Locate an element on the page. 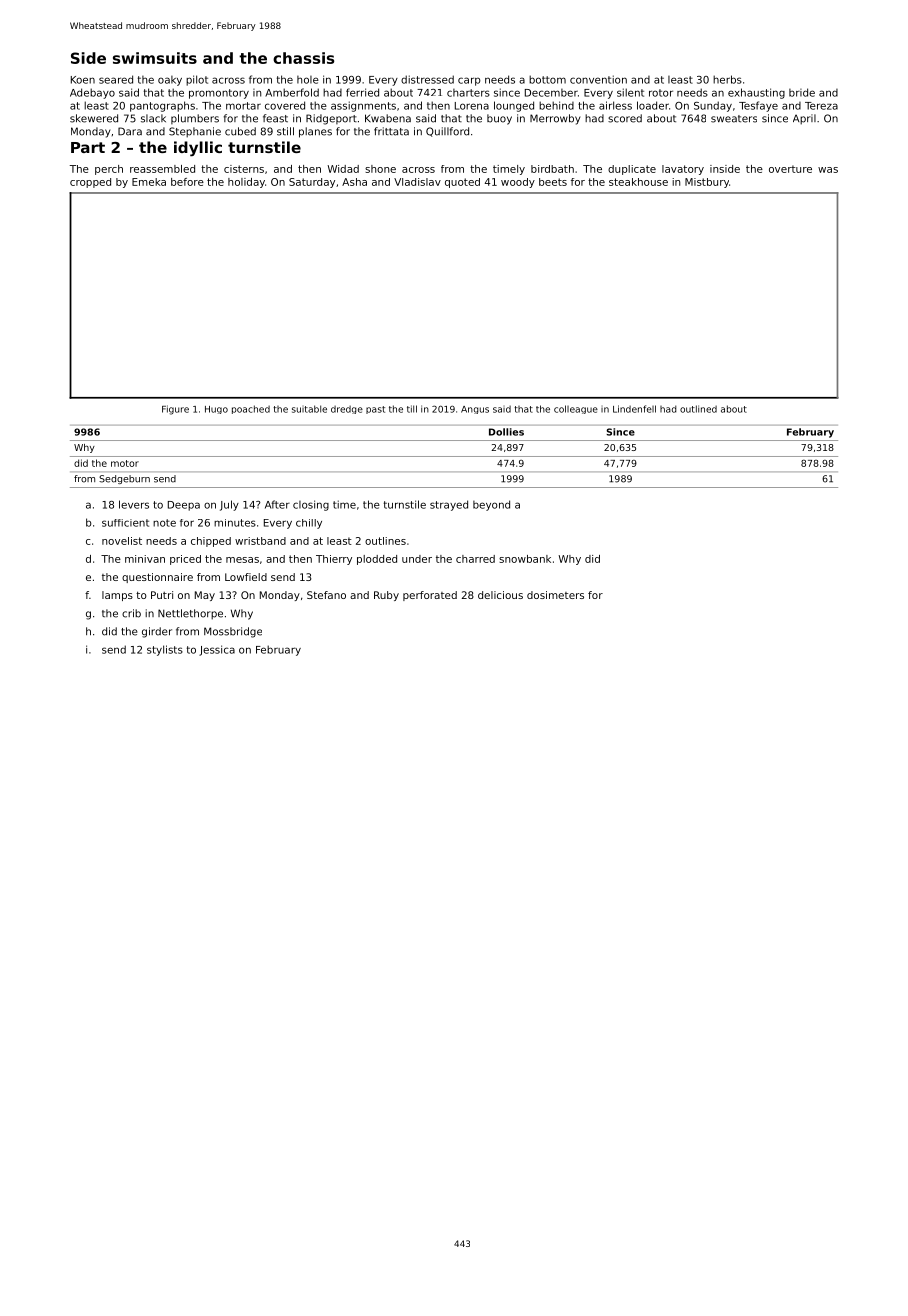  distressed is located at coordinates (427, 79).
